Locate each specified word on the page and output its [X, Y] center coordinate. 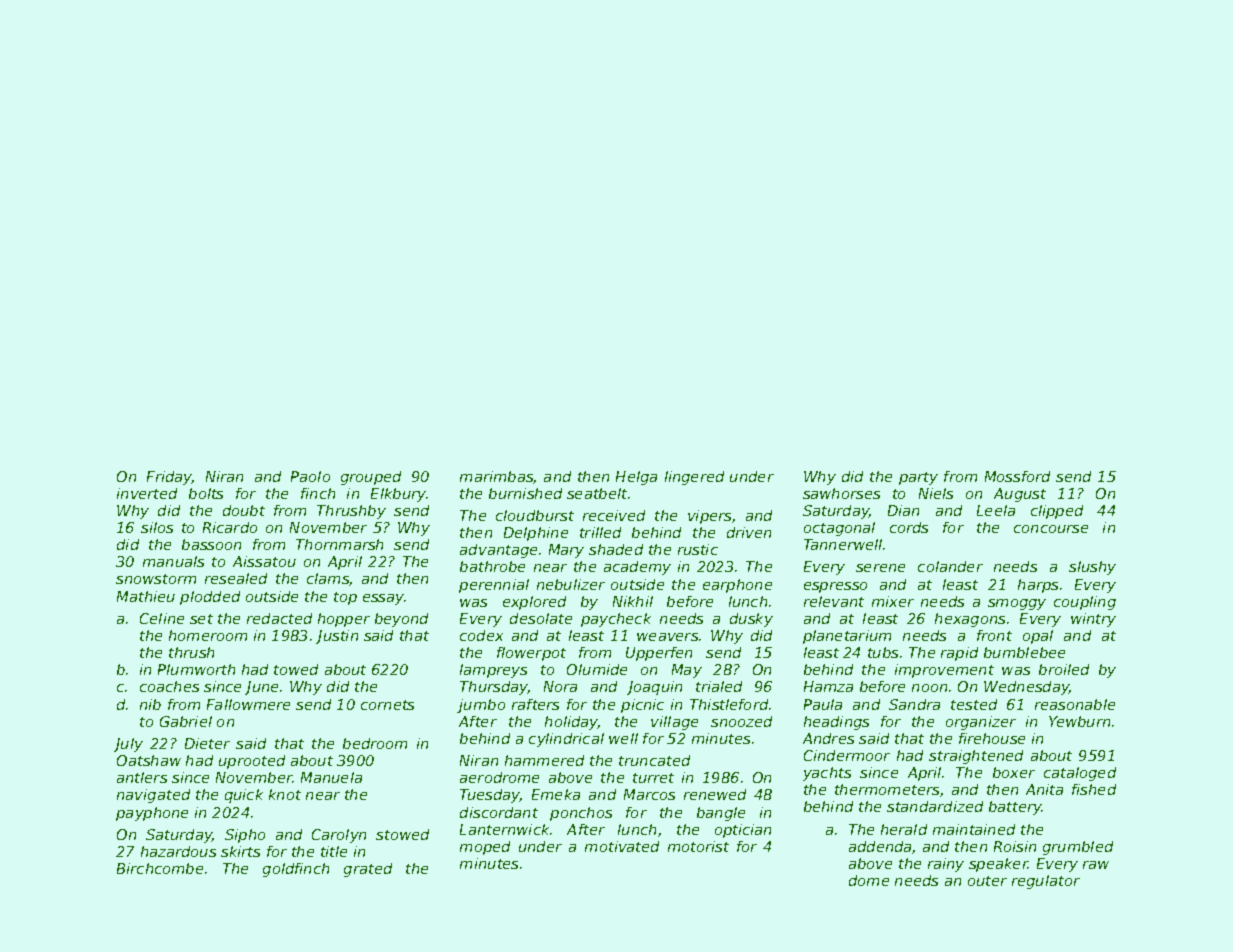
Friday [169, 478]
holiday [571, 723]
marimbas [497, 477]
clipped [1057, 512]
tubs [883, 652]
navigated [153, 796]
